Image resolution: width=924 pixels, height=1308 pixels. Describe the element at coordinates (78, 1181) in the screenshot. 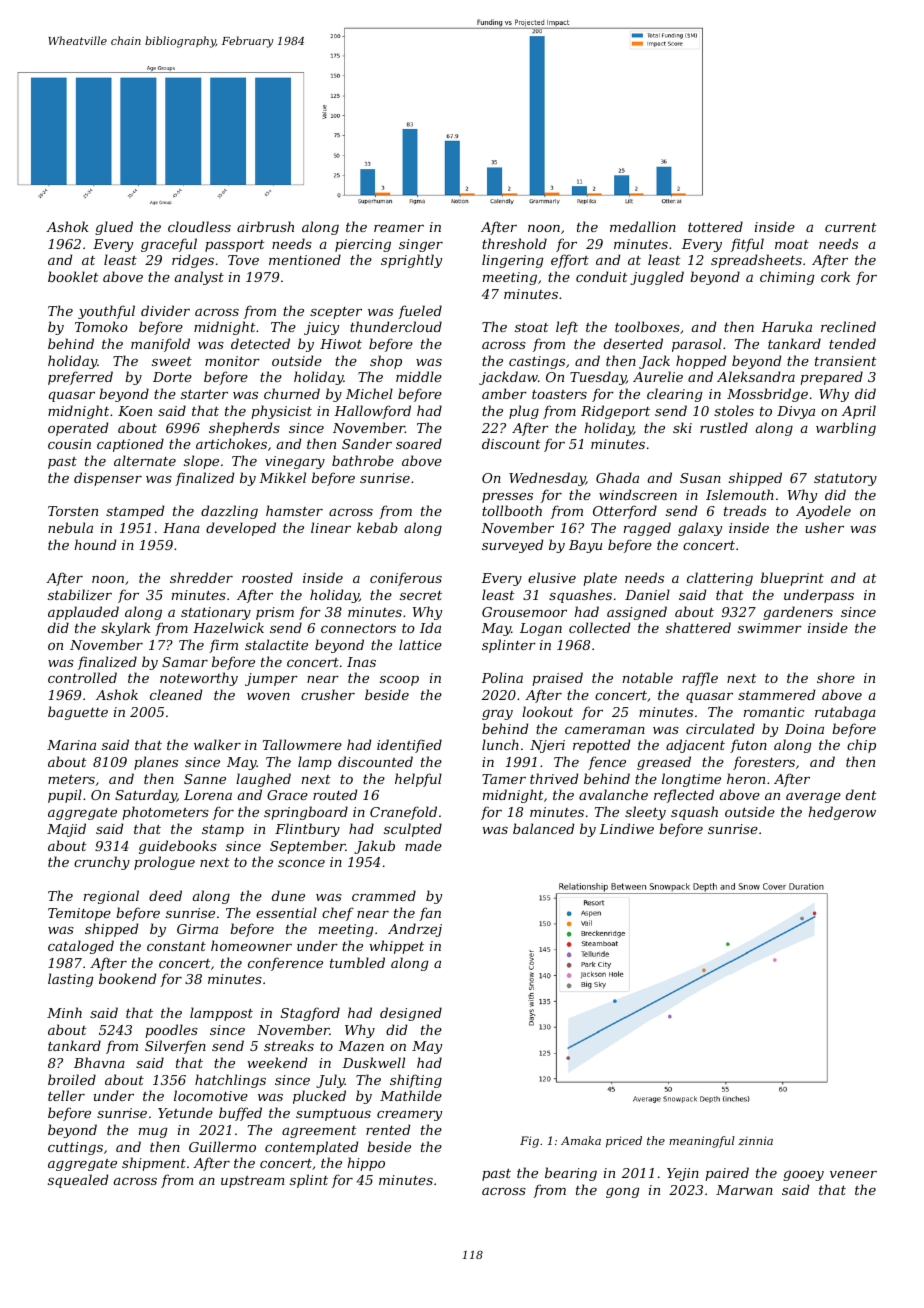

I see `squealed` at that location.
